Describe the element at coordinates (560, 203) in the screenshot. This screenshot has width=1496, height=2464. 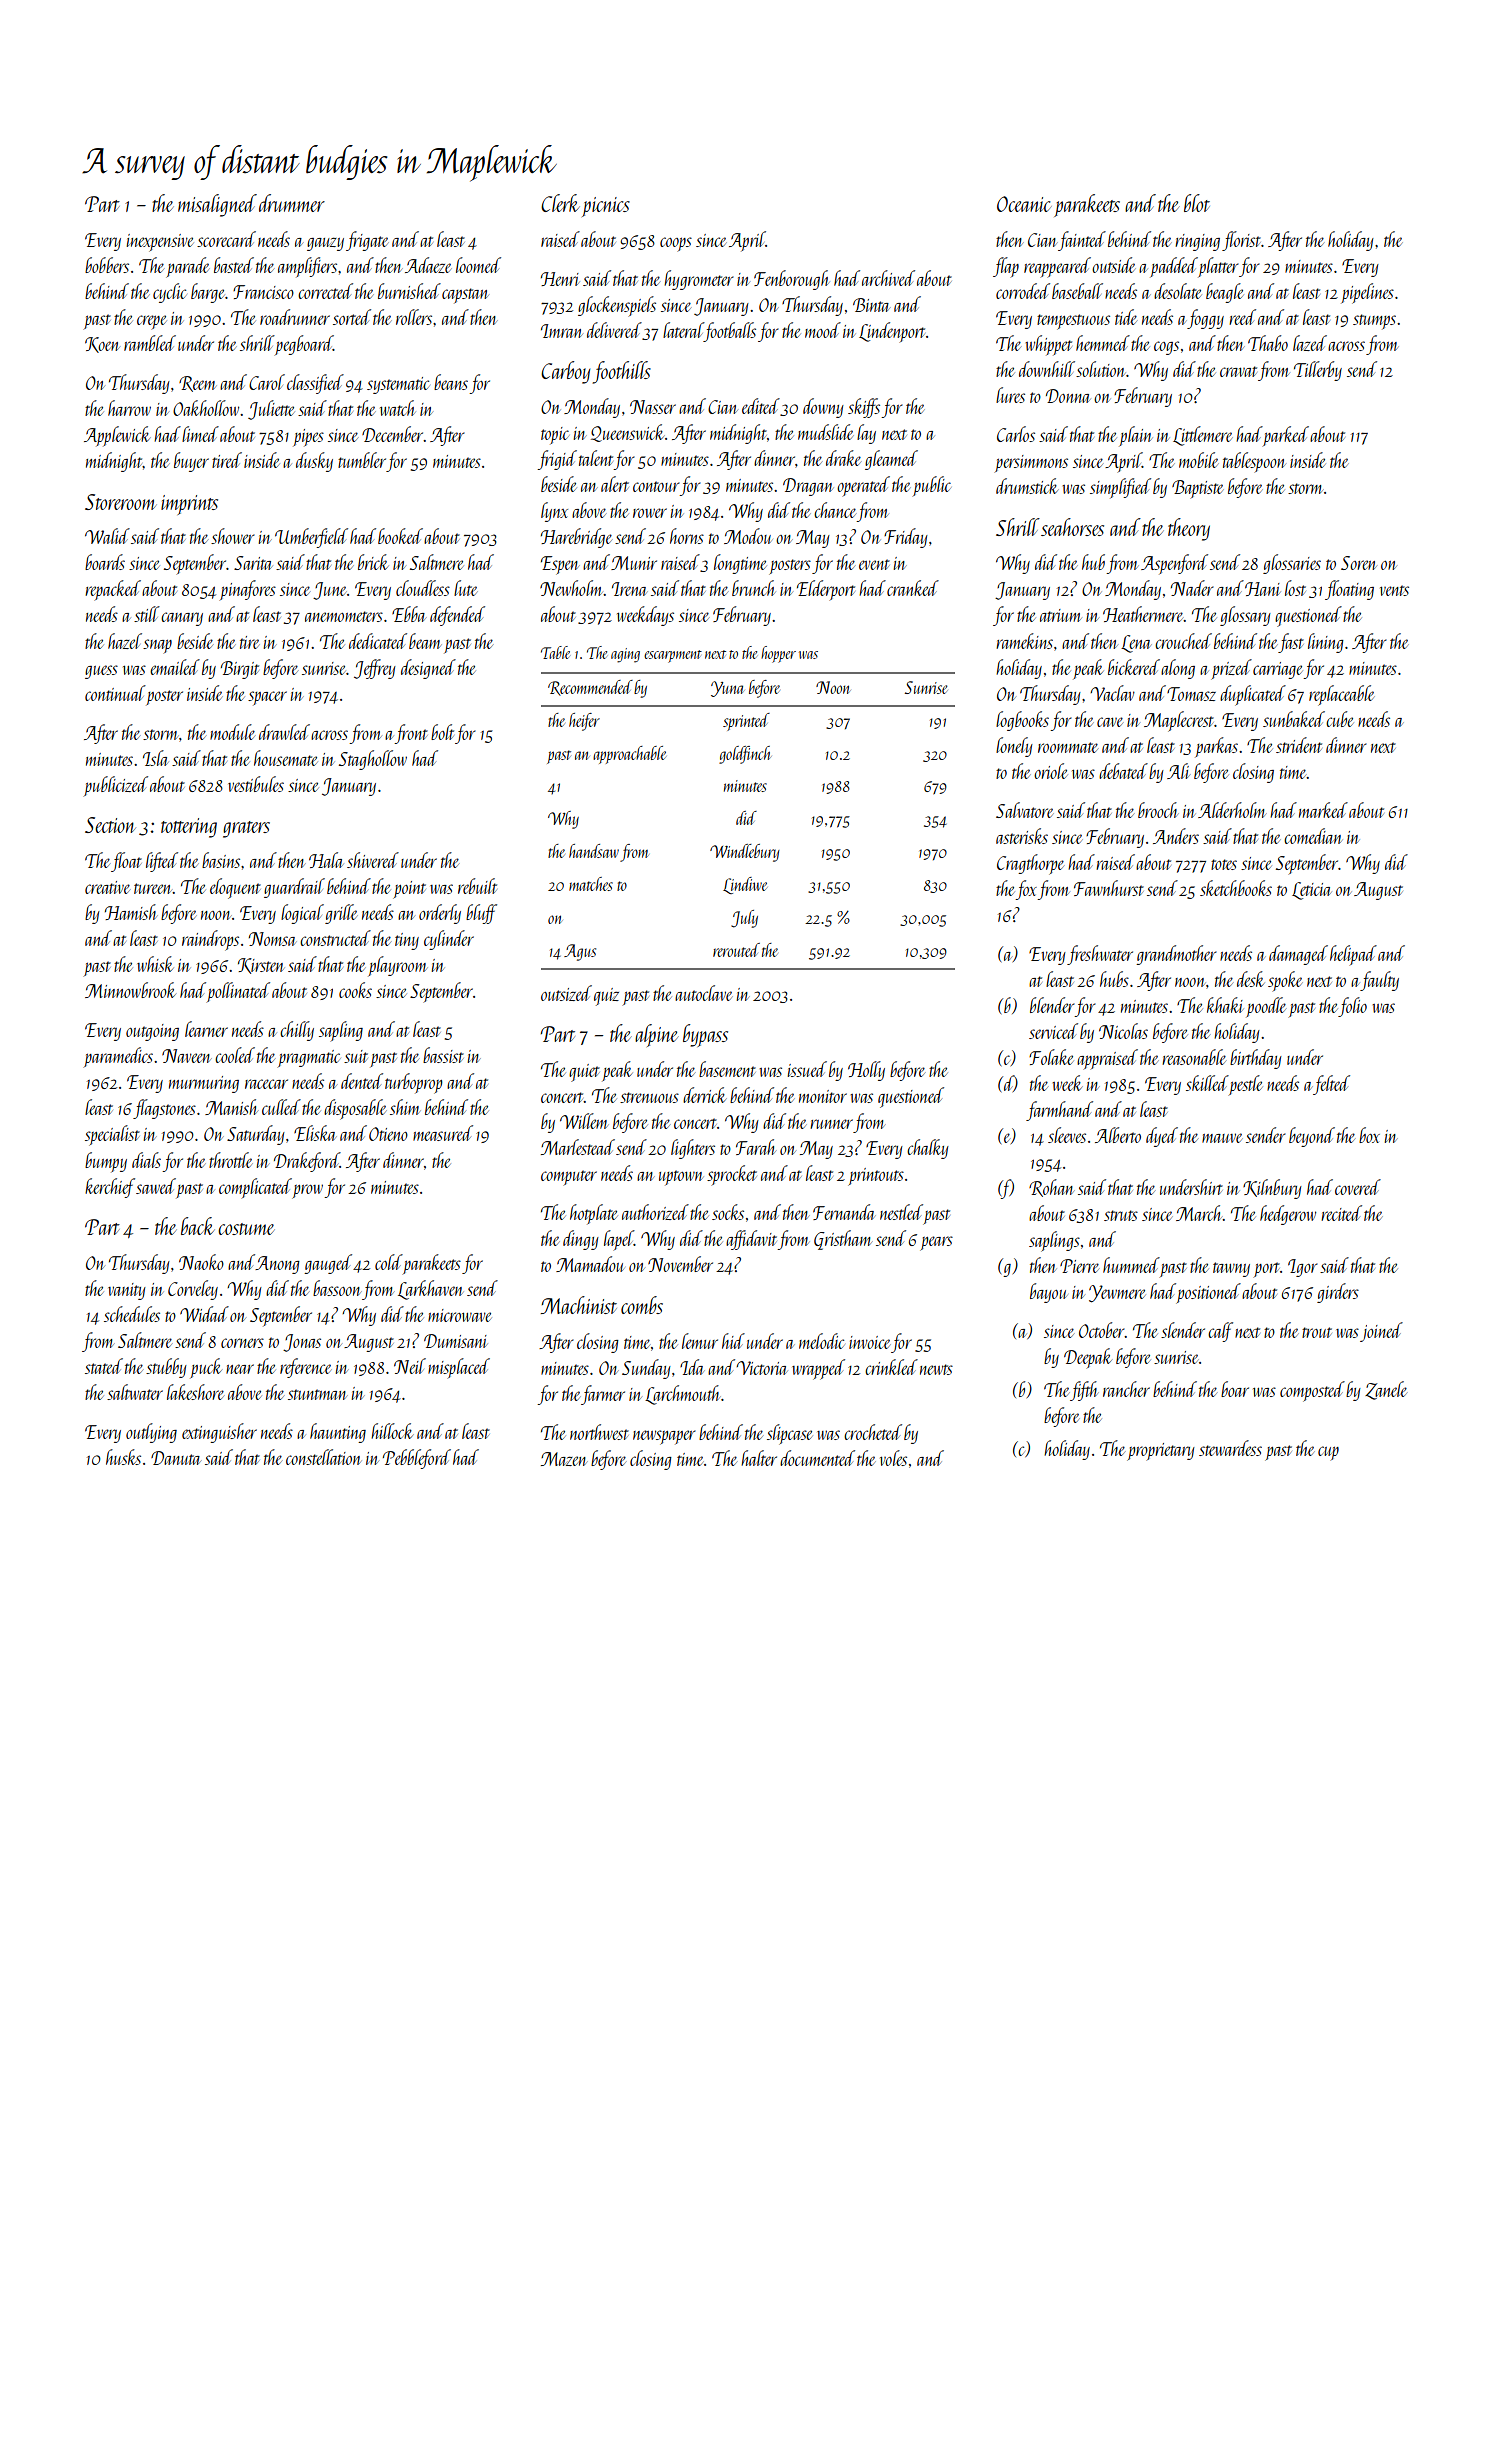
I see `Clerk` at that location.
